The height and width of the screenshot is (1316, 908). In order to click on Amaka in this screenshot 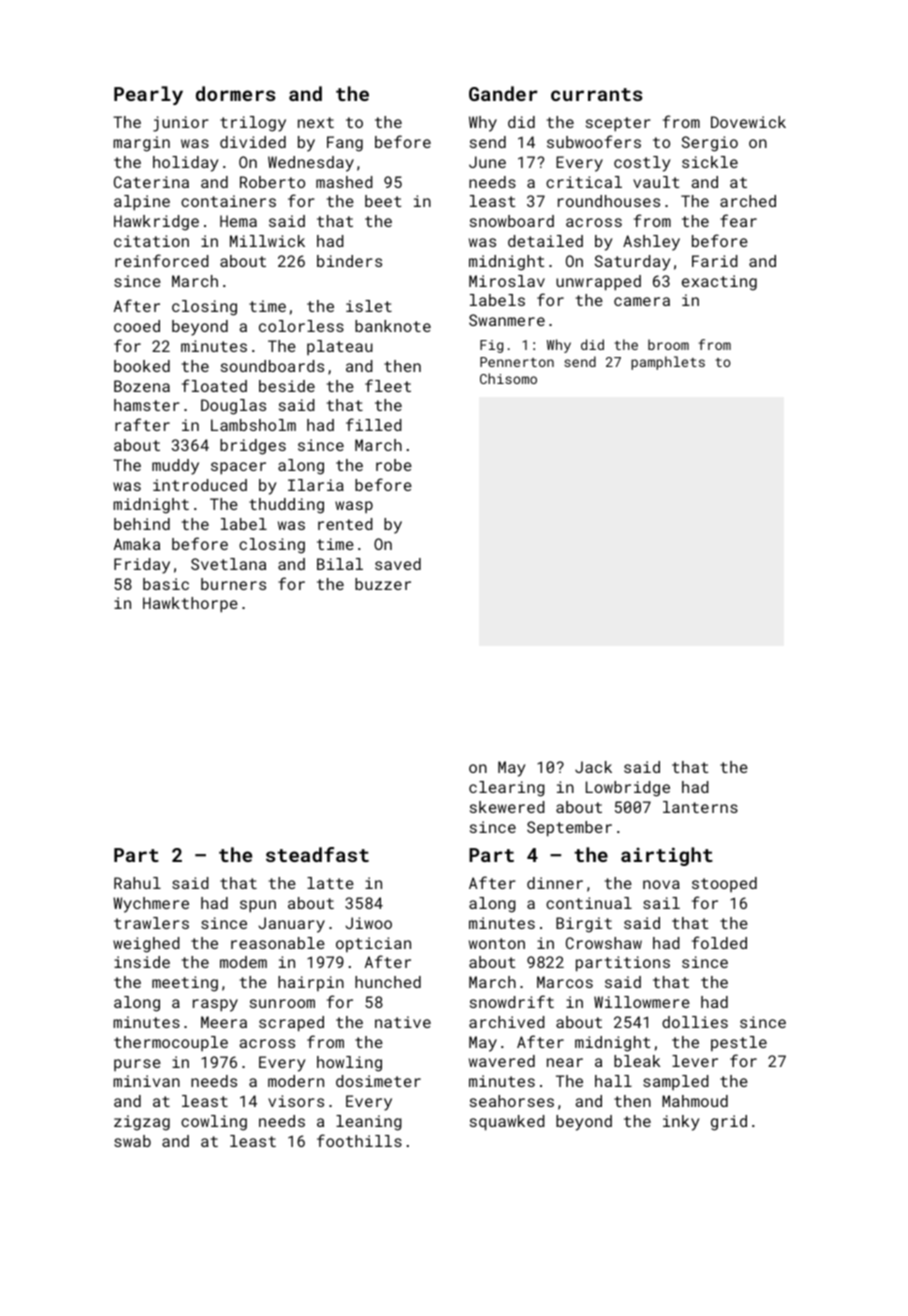, I will do `click(137, 544)`.
